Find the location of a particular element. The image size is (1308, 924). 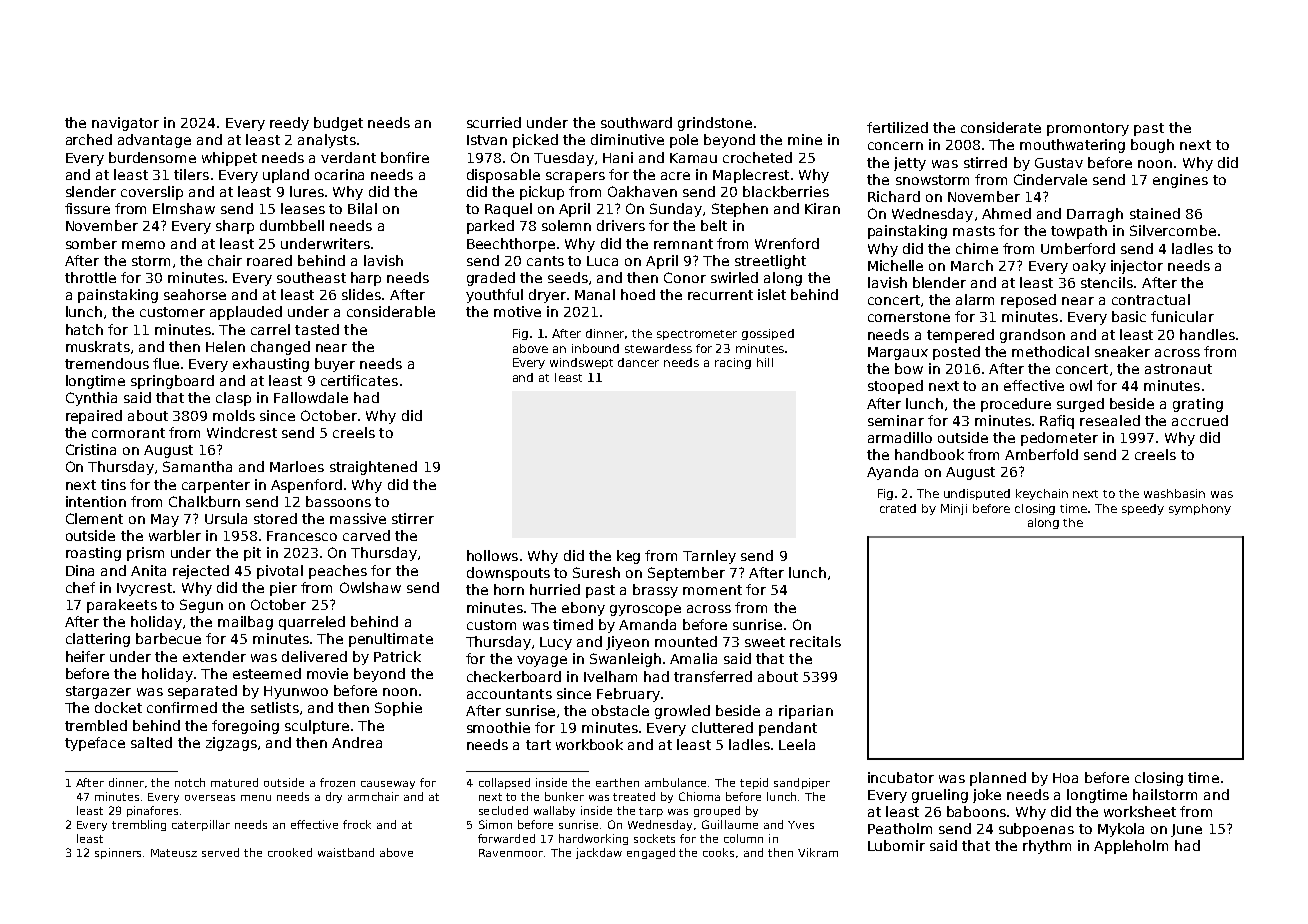

Silvercombe is located at coordinates (1173, 230).
